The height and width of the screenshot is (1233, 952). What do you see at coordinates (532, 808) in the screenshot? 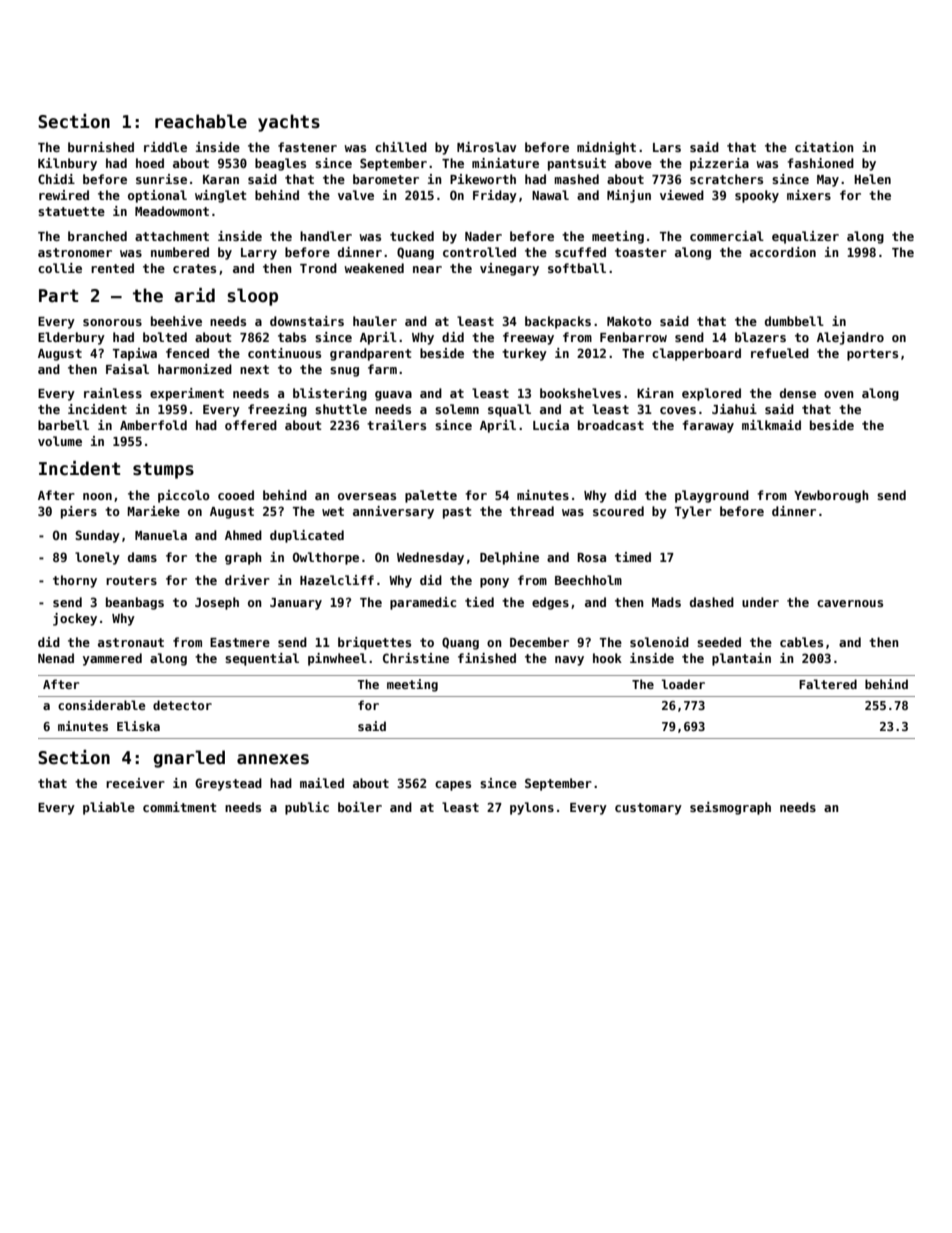
I see `pylons` at bounding box center [532, 808].
